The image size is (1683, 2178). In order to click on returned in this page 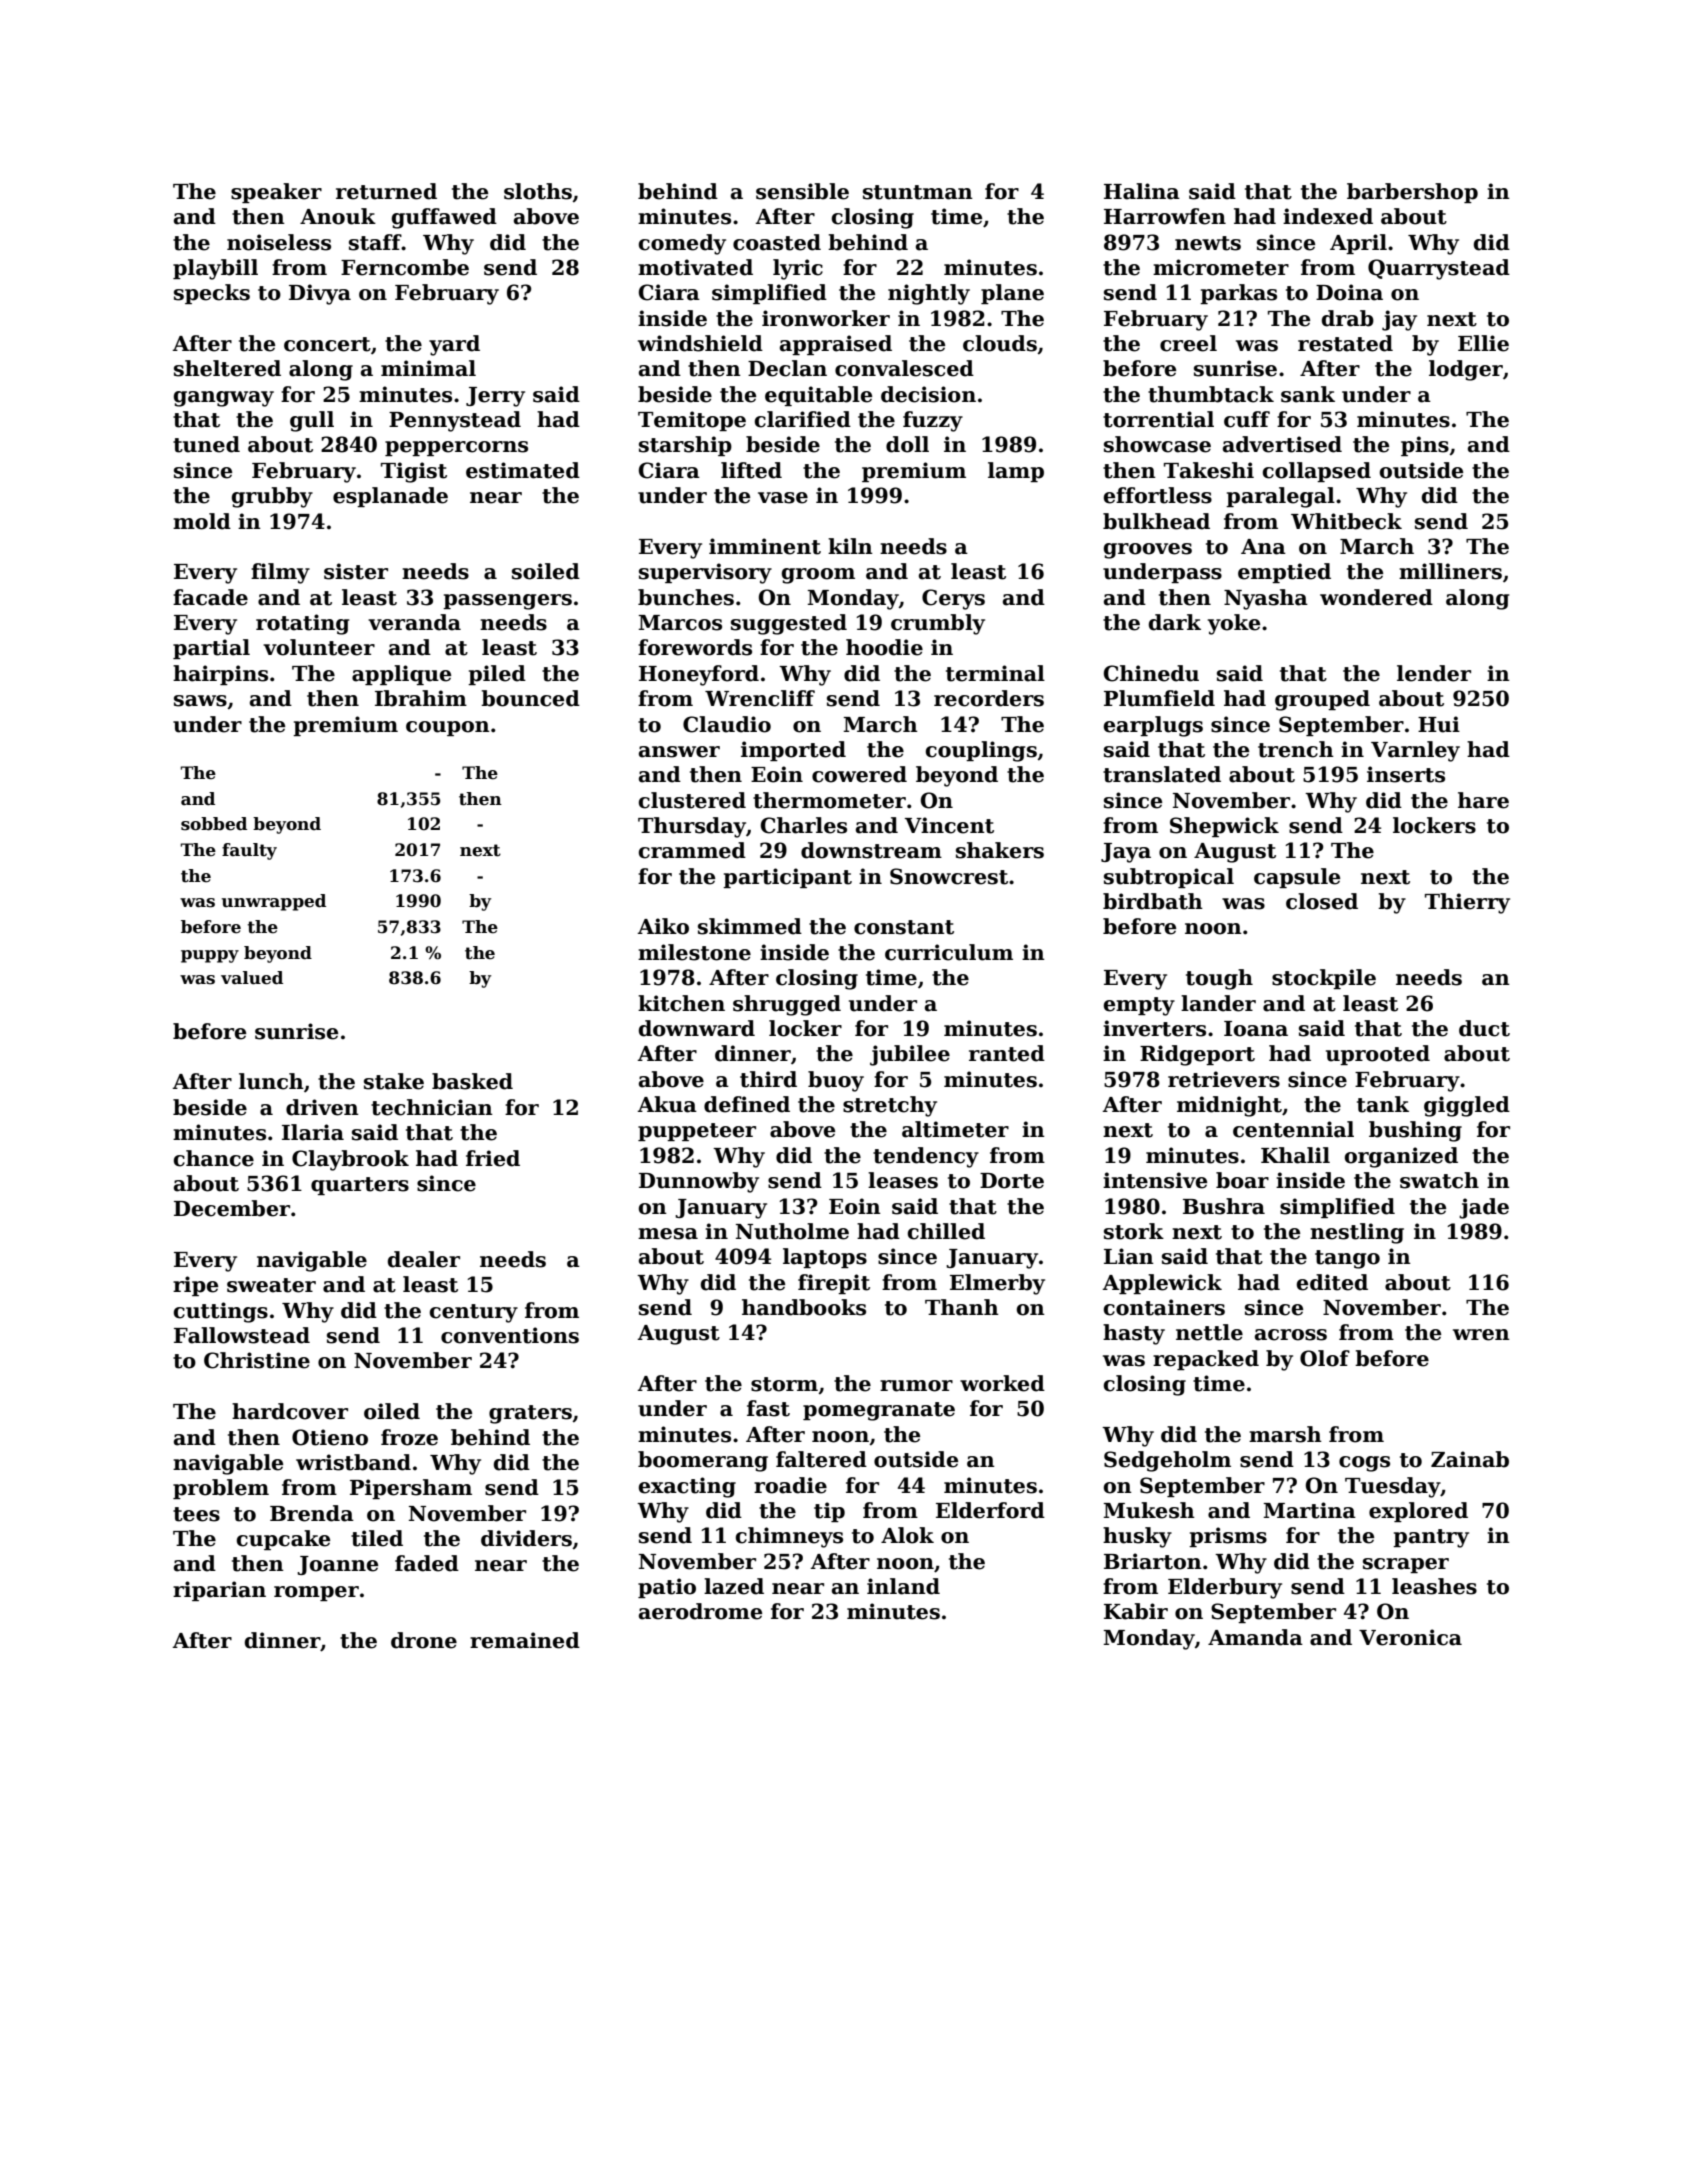, I will do `click(386, 191)`.
